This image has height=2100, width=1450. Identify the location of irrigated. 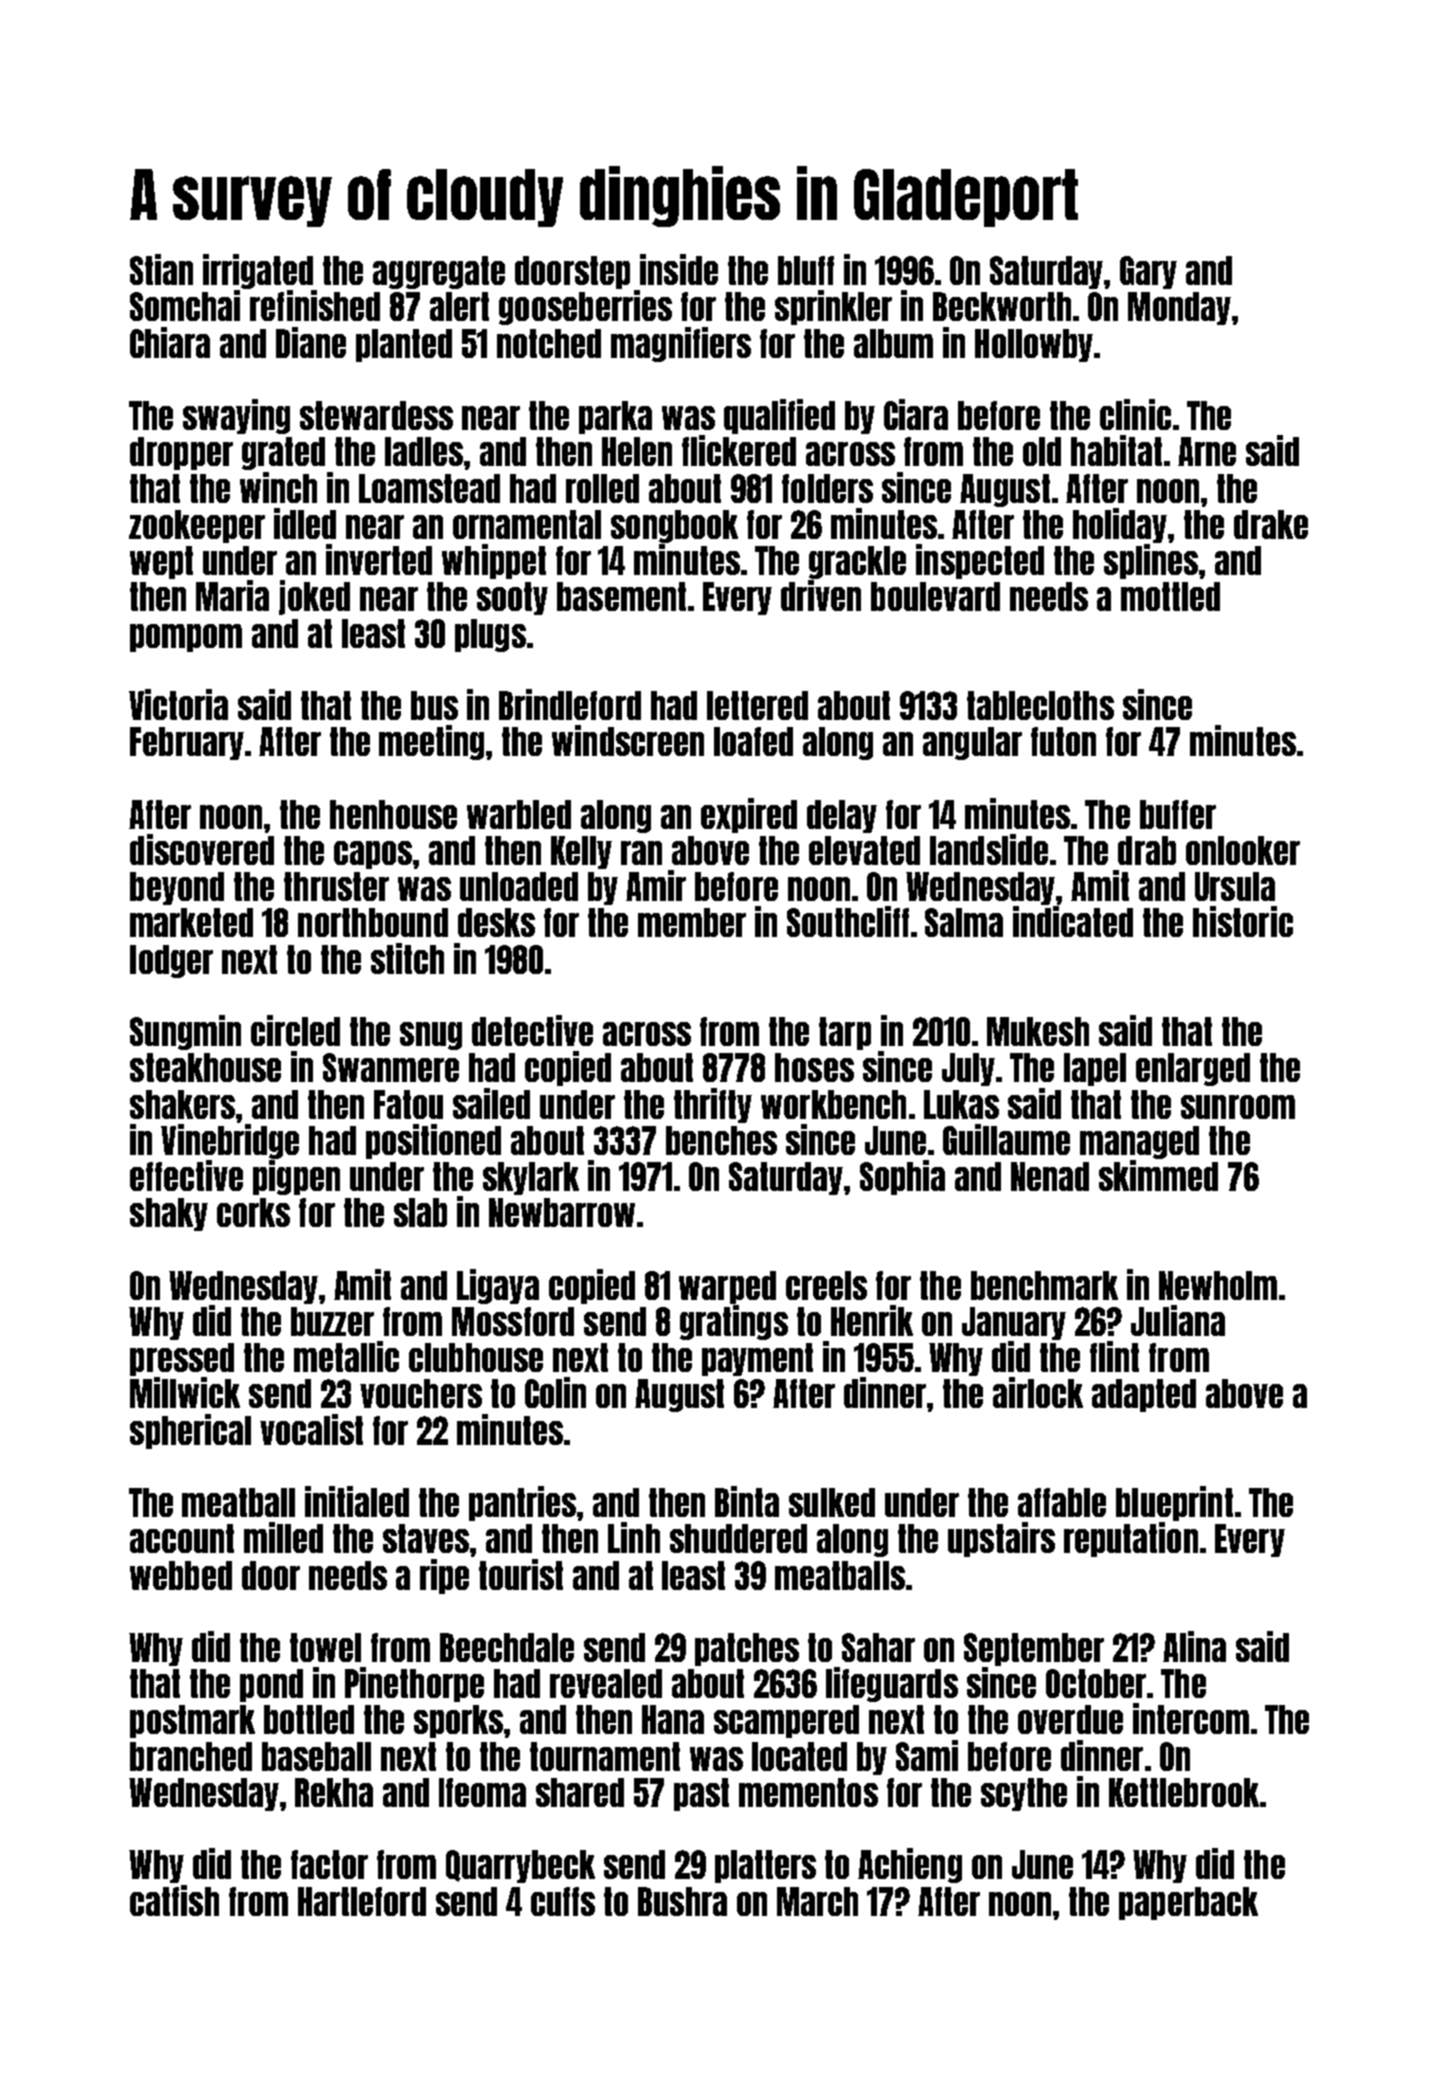
(258, 271).
